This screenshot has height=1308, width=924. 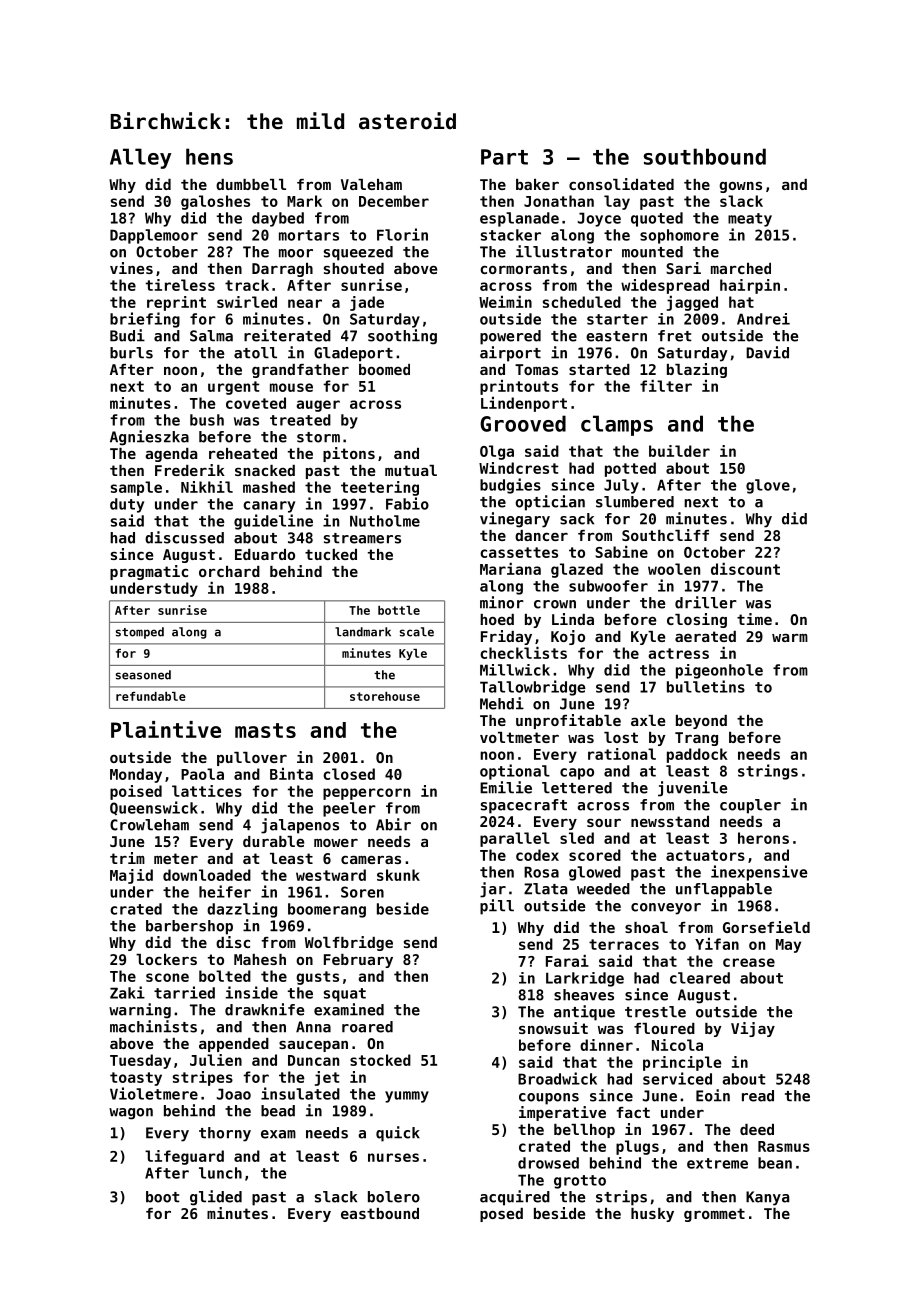 What do you see at coordinates (209, 156) in the screenshot?
I see `hens` at bounding box center [209, 156].
